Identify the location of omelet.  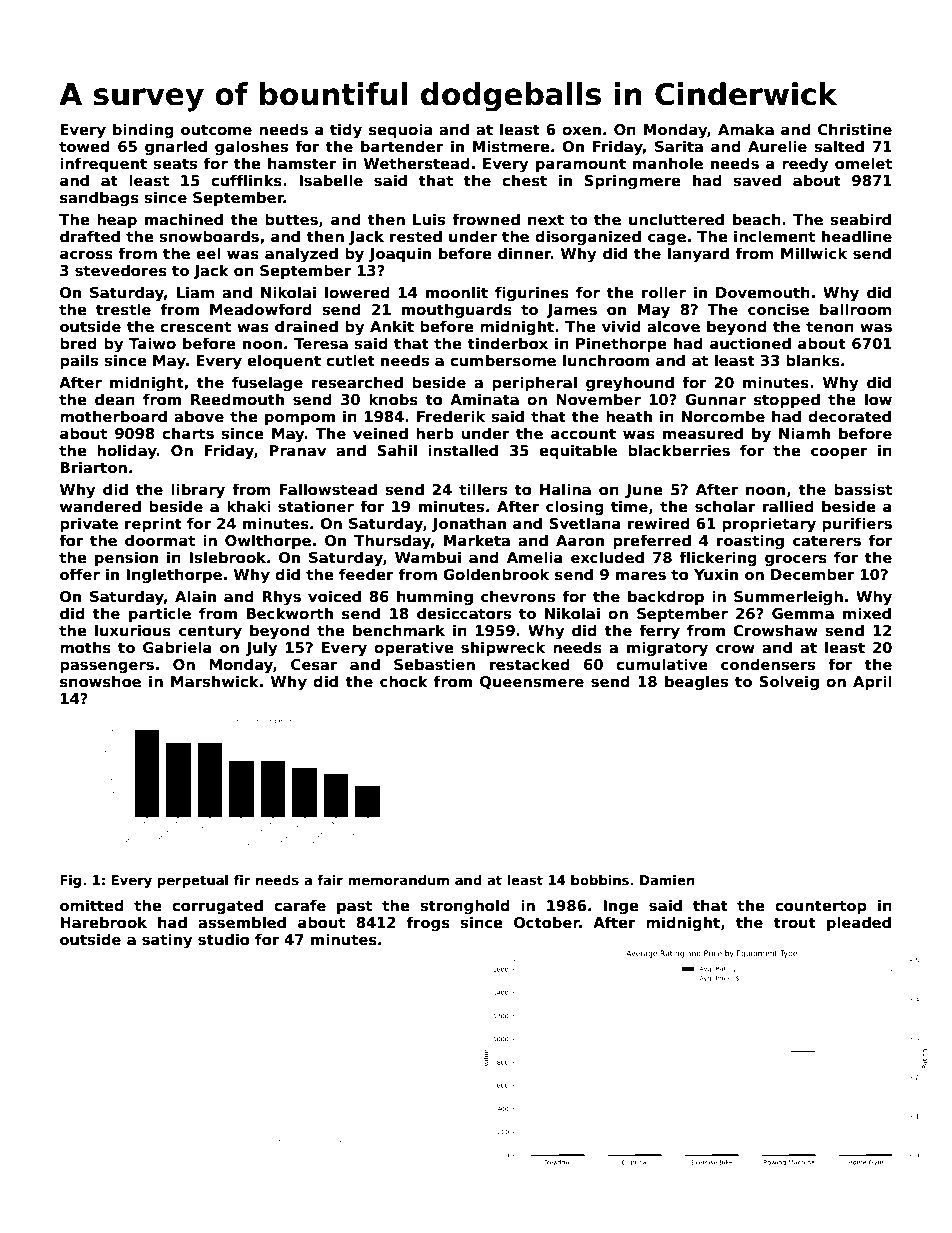
(863, 163).
